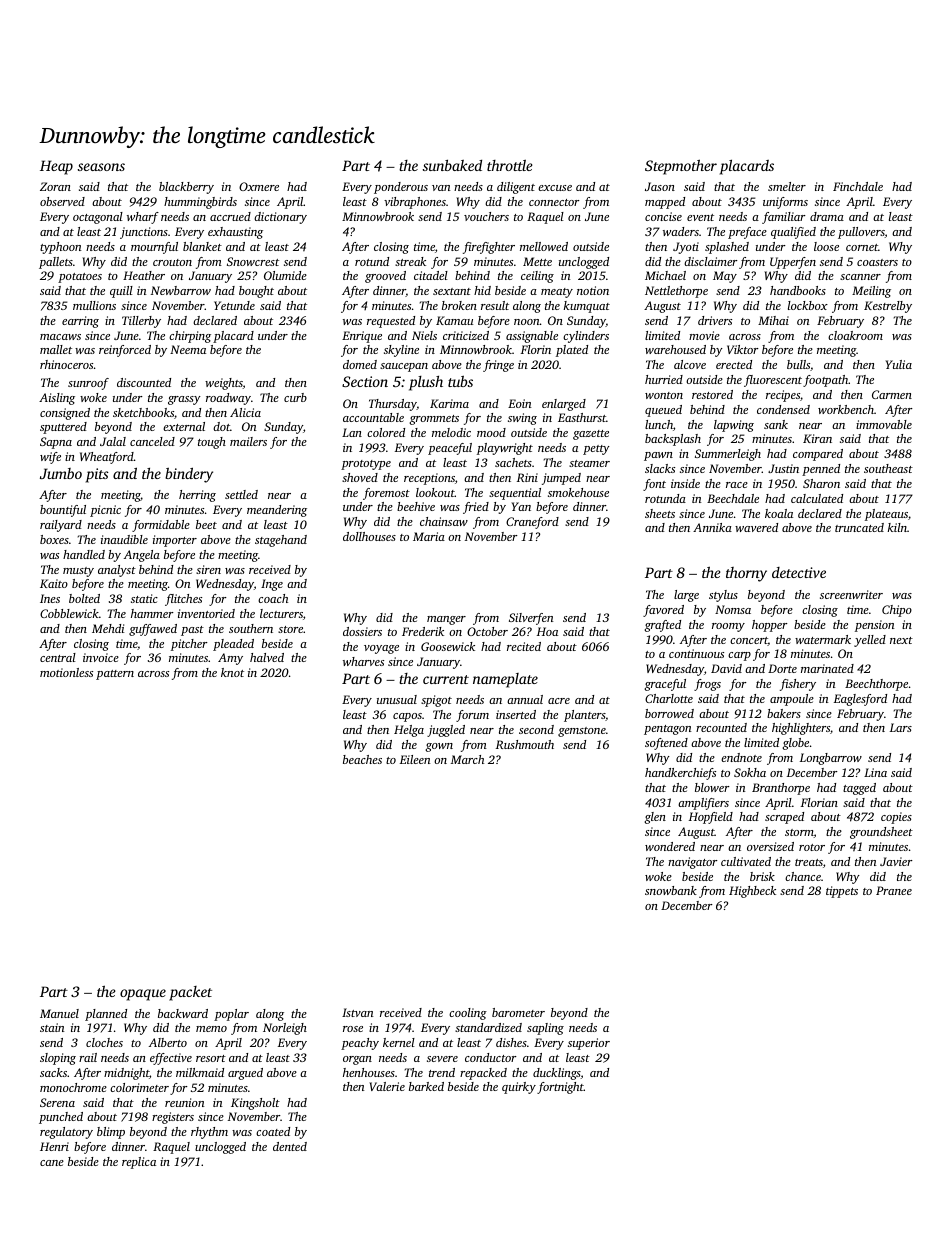  What do you see at coordinates (792, 700) in the screenshot?
I see `ampoule` at bounding box center [792, 700].
